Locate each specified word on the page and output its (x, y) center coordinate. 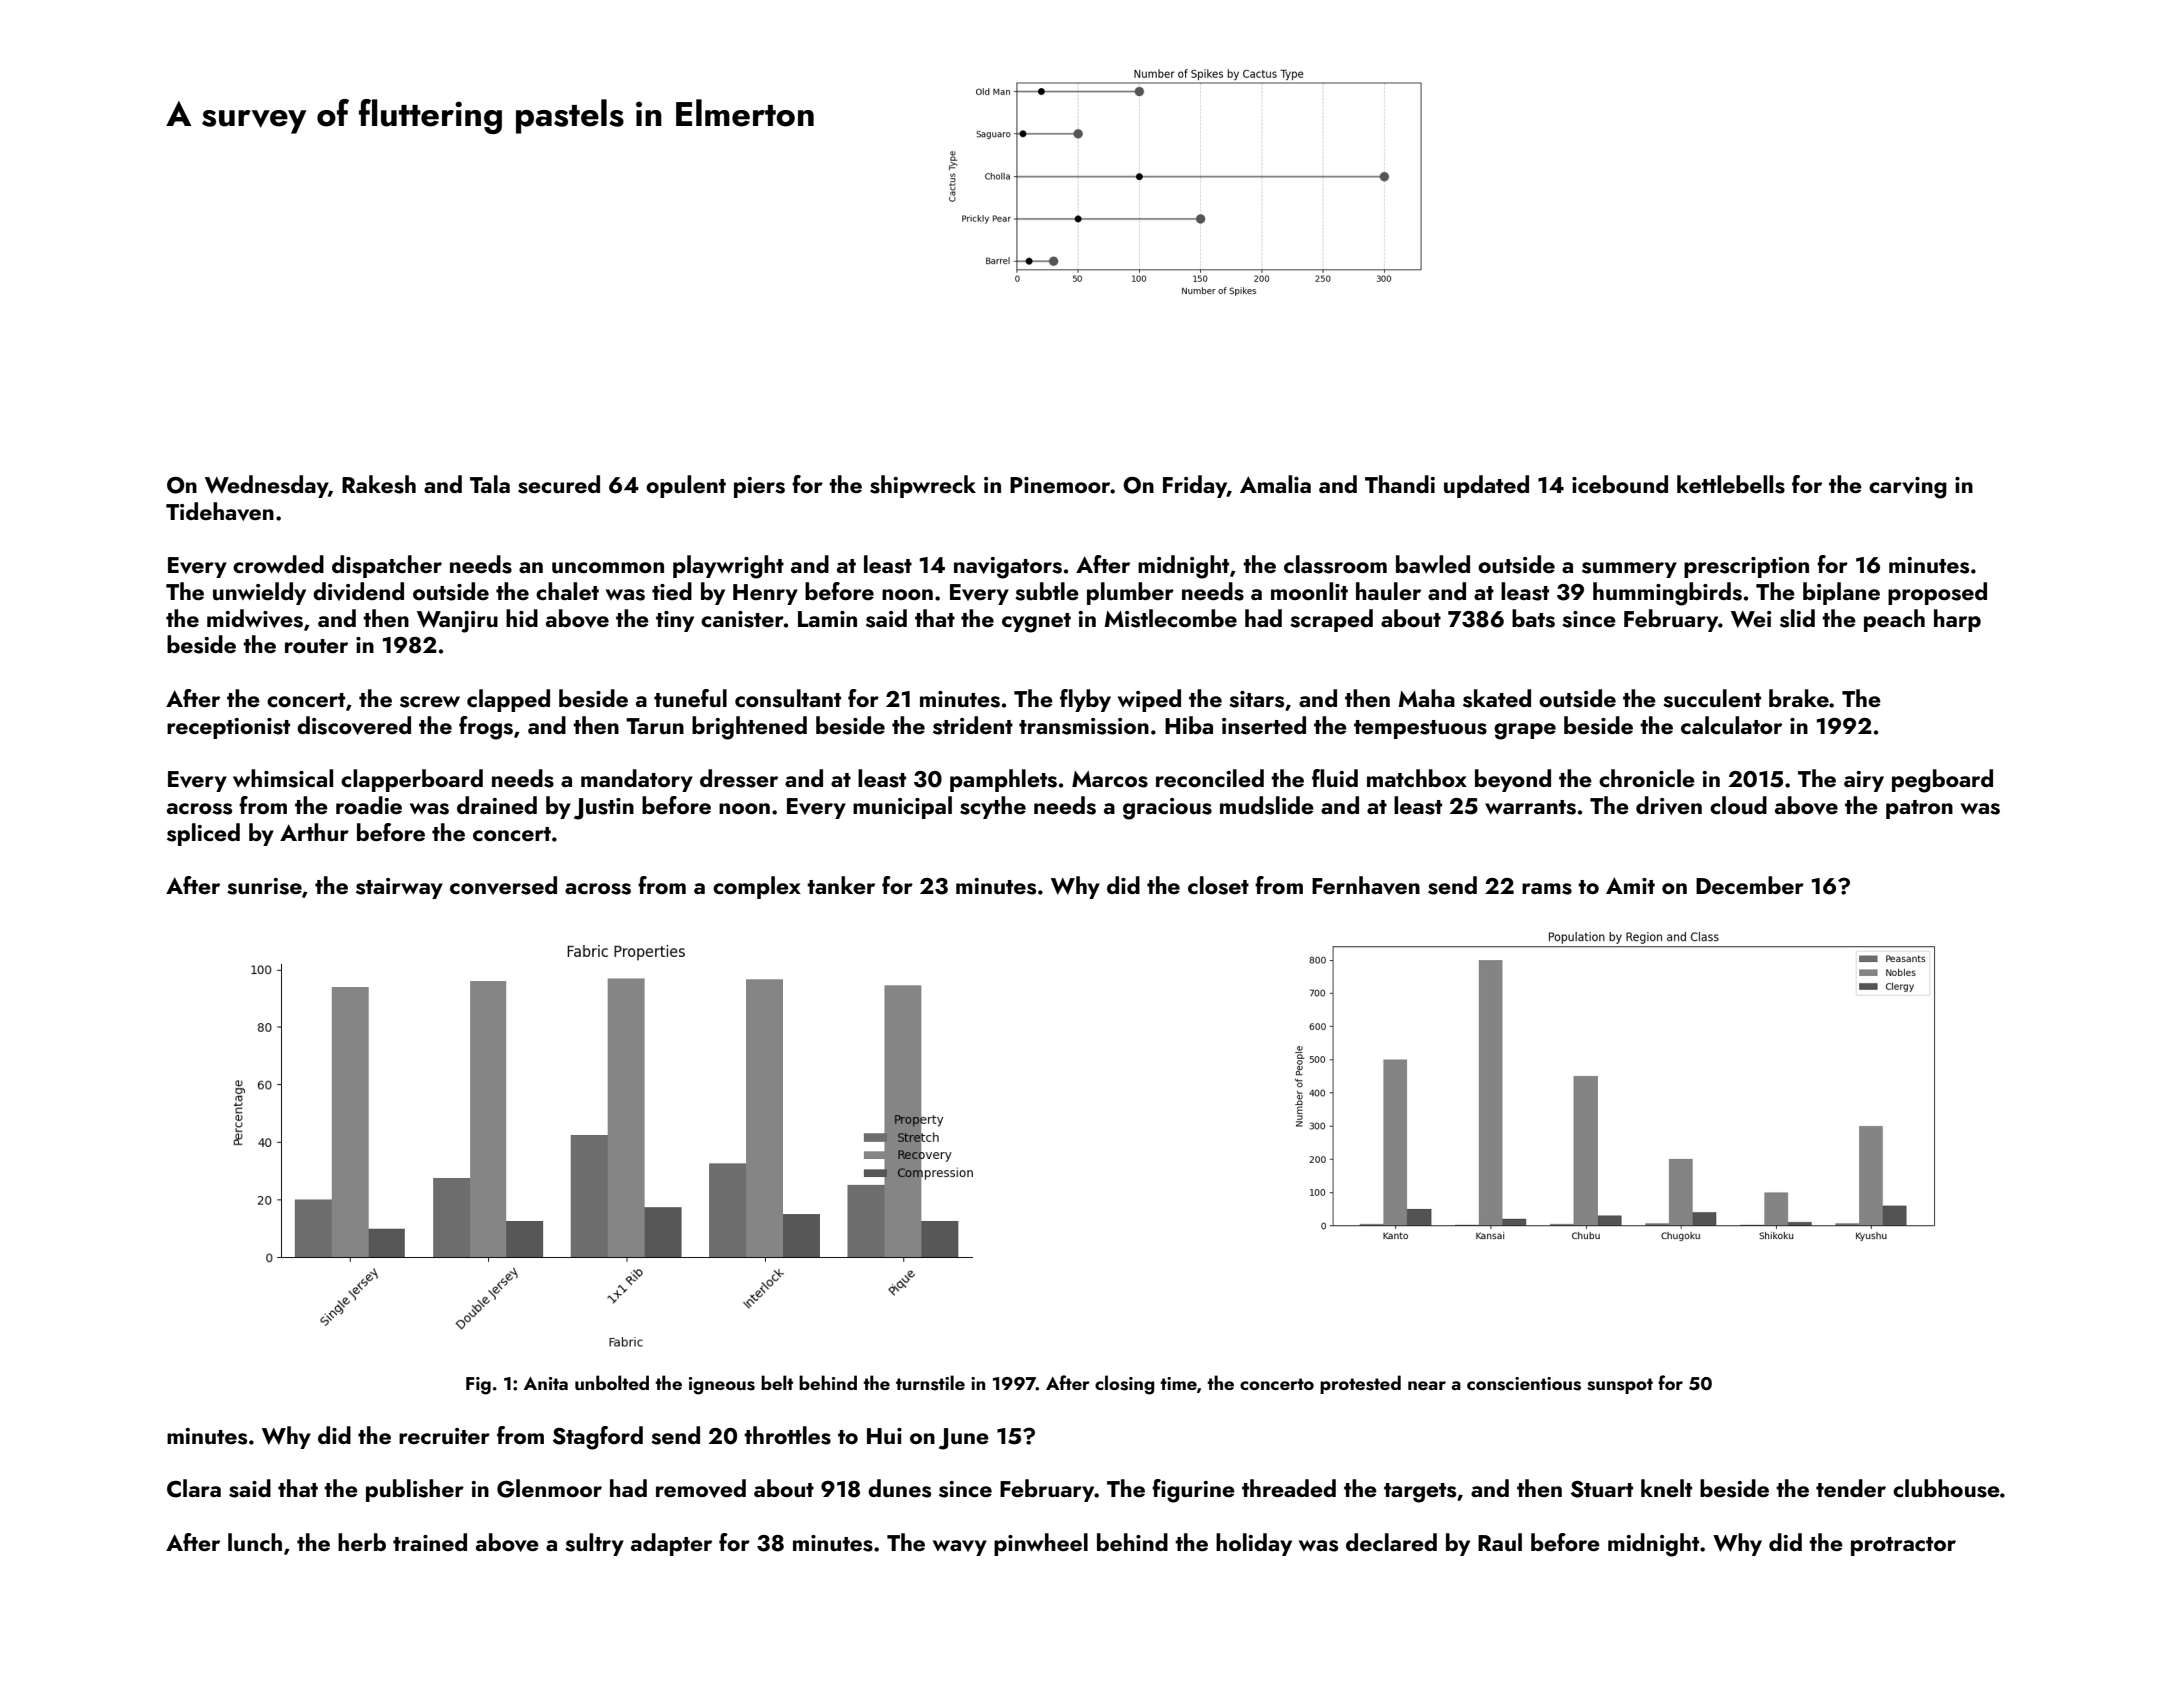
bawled (1433, 564)
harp (1957, 620)
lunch (255, 1542)
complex (757, 887)
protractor (1903, 1546)
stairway (399, 888)
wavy (960, 1548)
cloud (1738, 805)
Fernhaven (1366, 885)
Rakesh (379, 484)
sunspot (1620, 1386)
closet (1218, 885)
